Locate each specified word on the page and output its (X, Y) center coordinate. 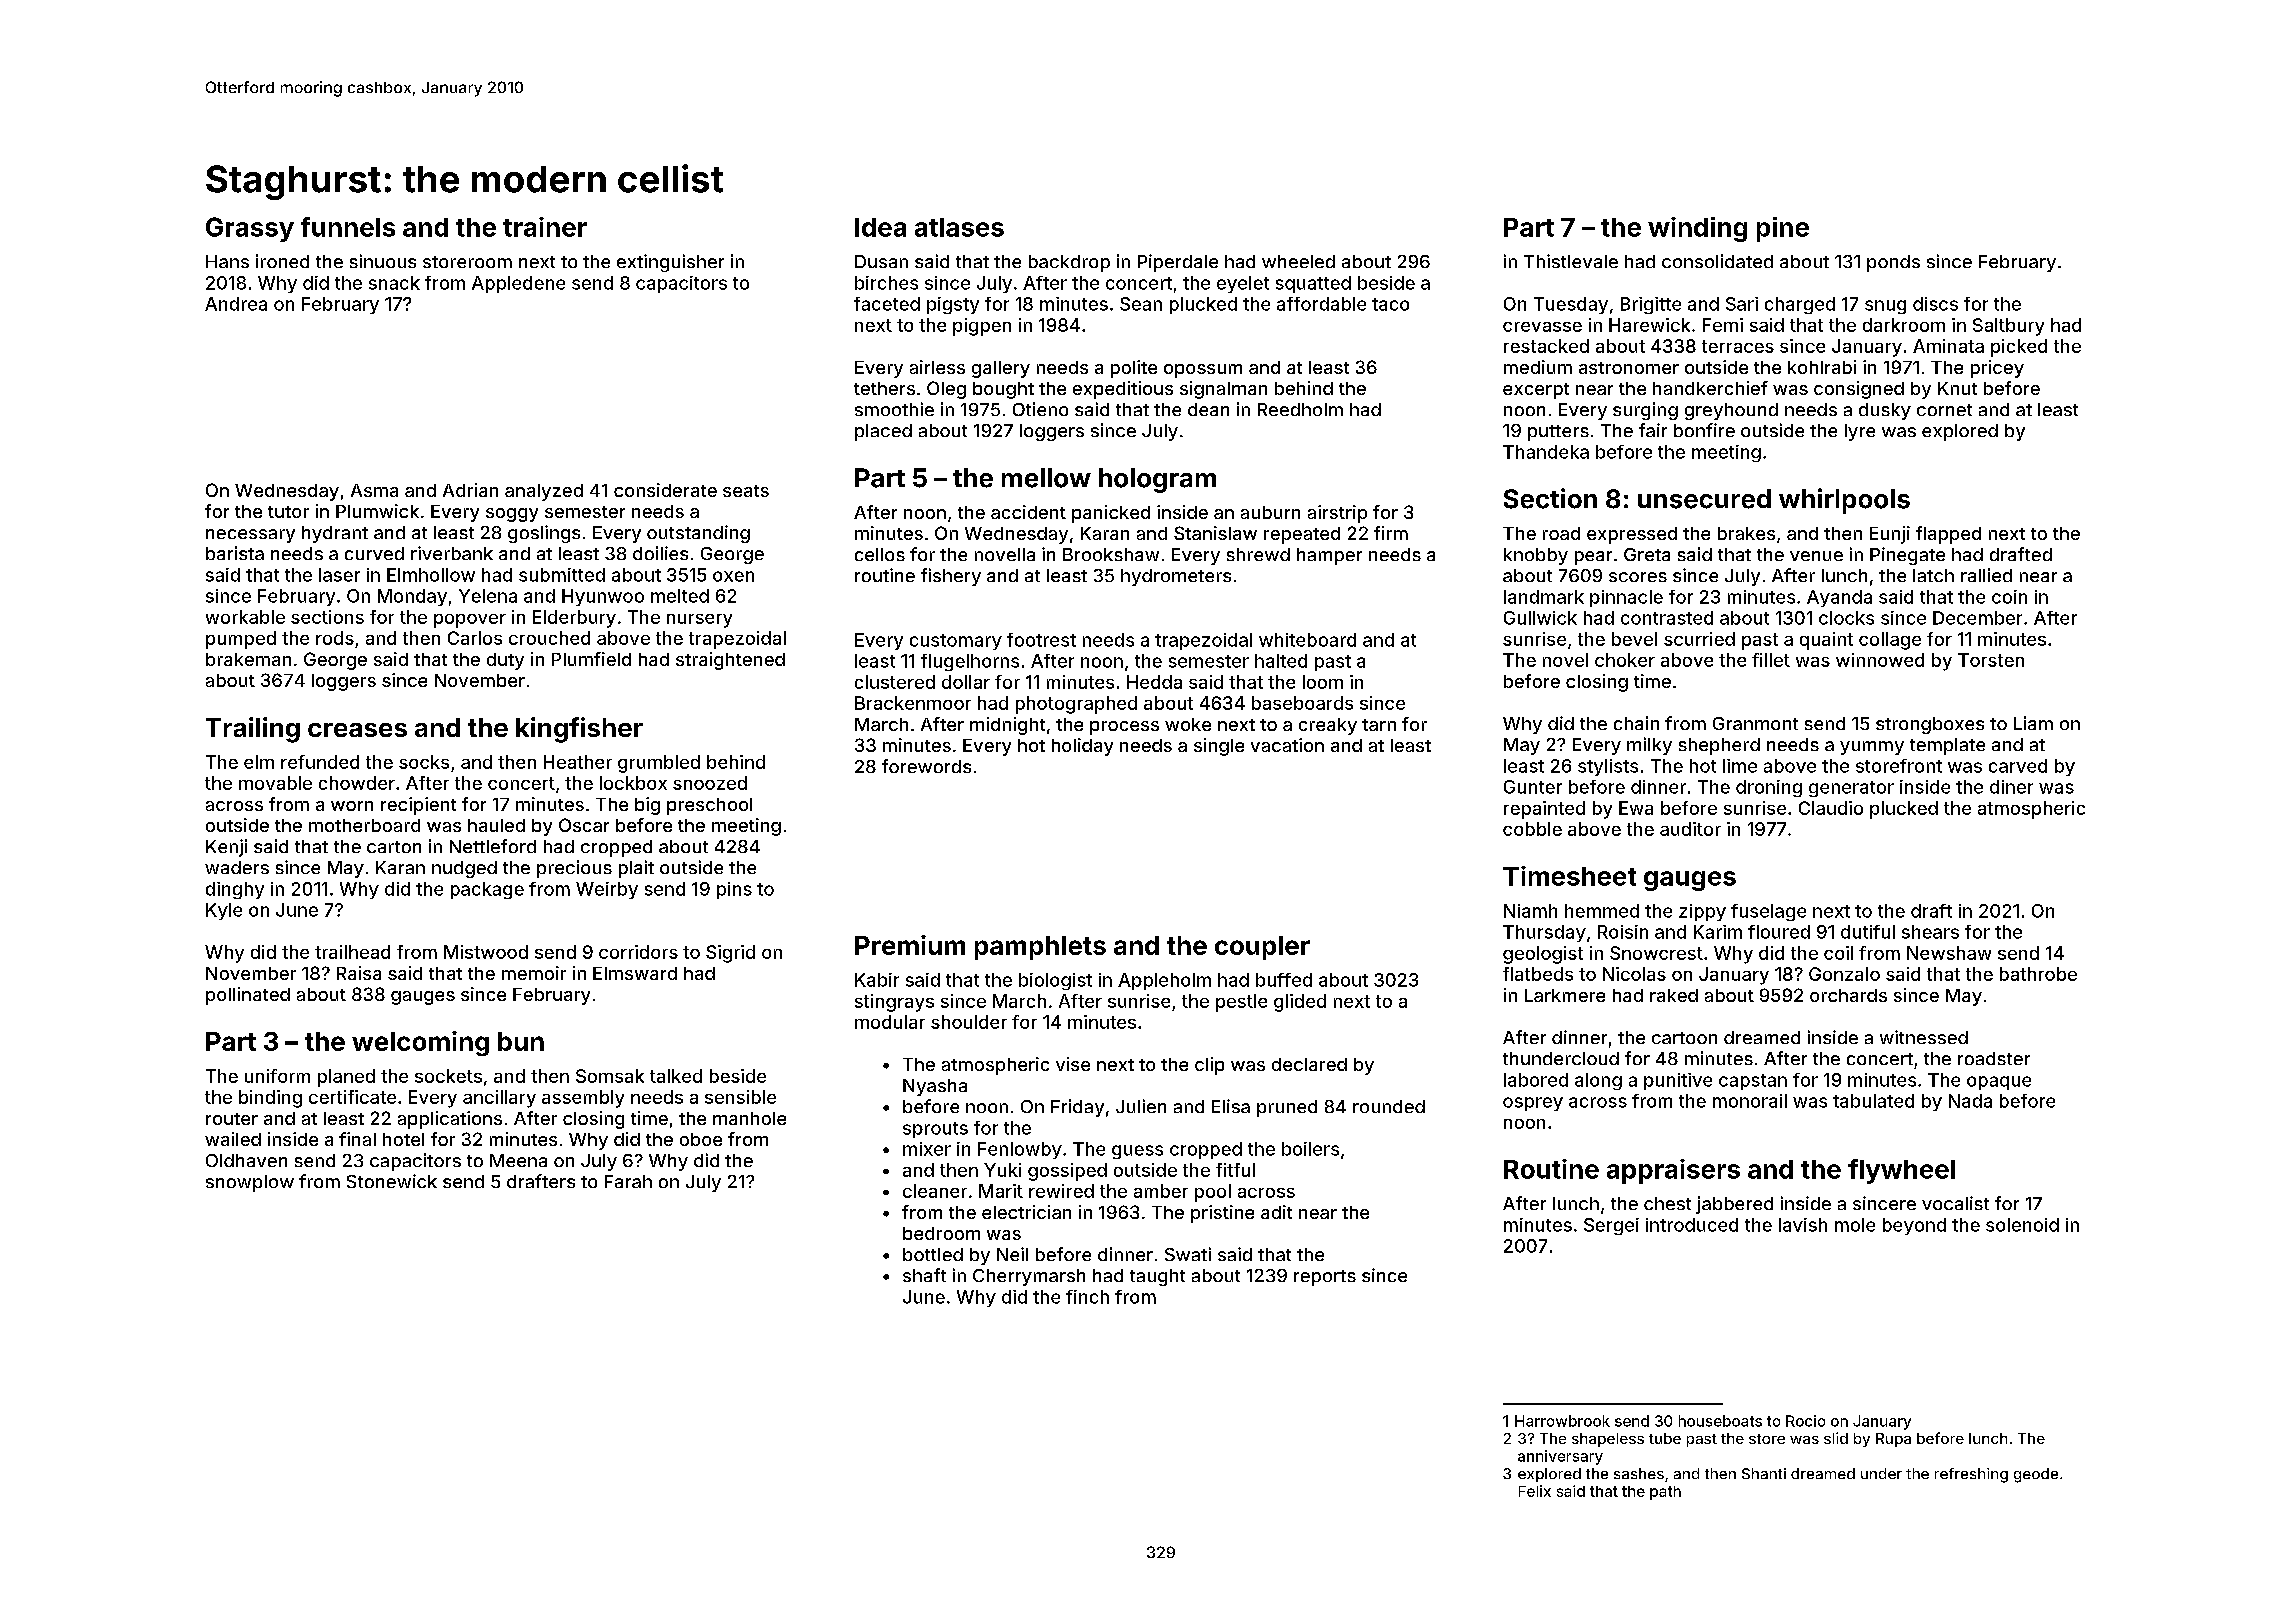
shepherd (1719, 746)
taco (1390, 304)
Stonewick (392, 1181)
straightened (730, 661)
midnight (1007, 726)
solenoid (2022, 1225)
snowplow (250, 1183)
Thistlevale (1571, 261)
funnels (348, 227)
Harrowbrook (1562, 1421)
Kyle (224, 911)
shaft (924, 1275)
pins (734, 890)
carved (2018, 766)
